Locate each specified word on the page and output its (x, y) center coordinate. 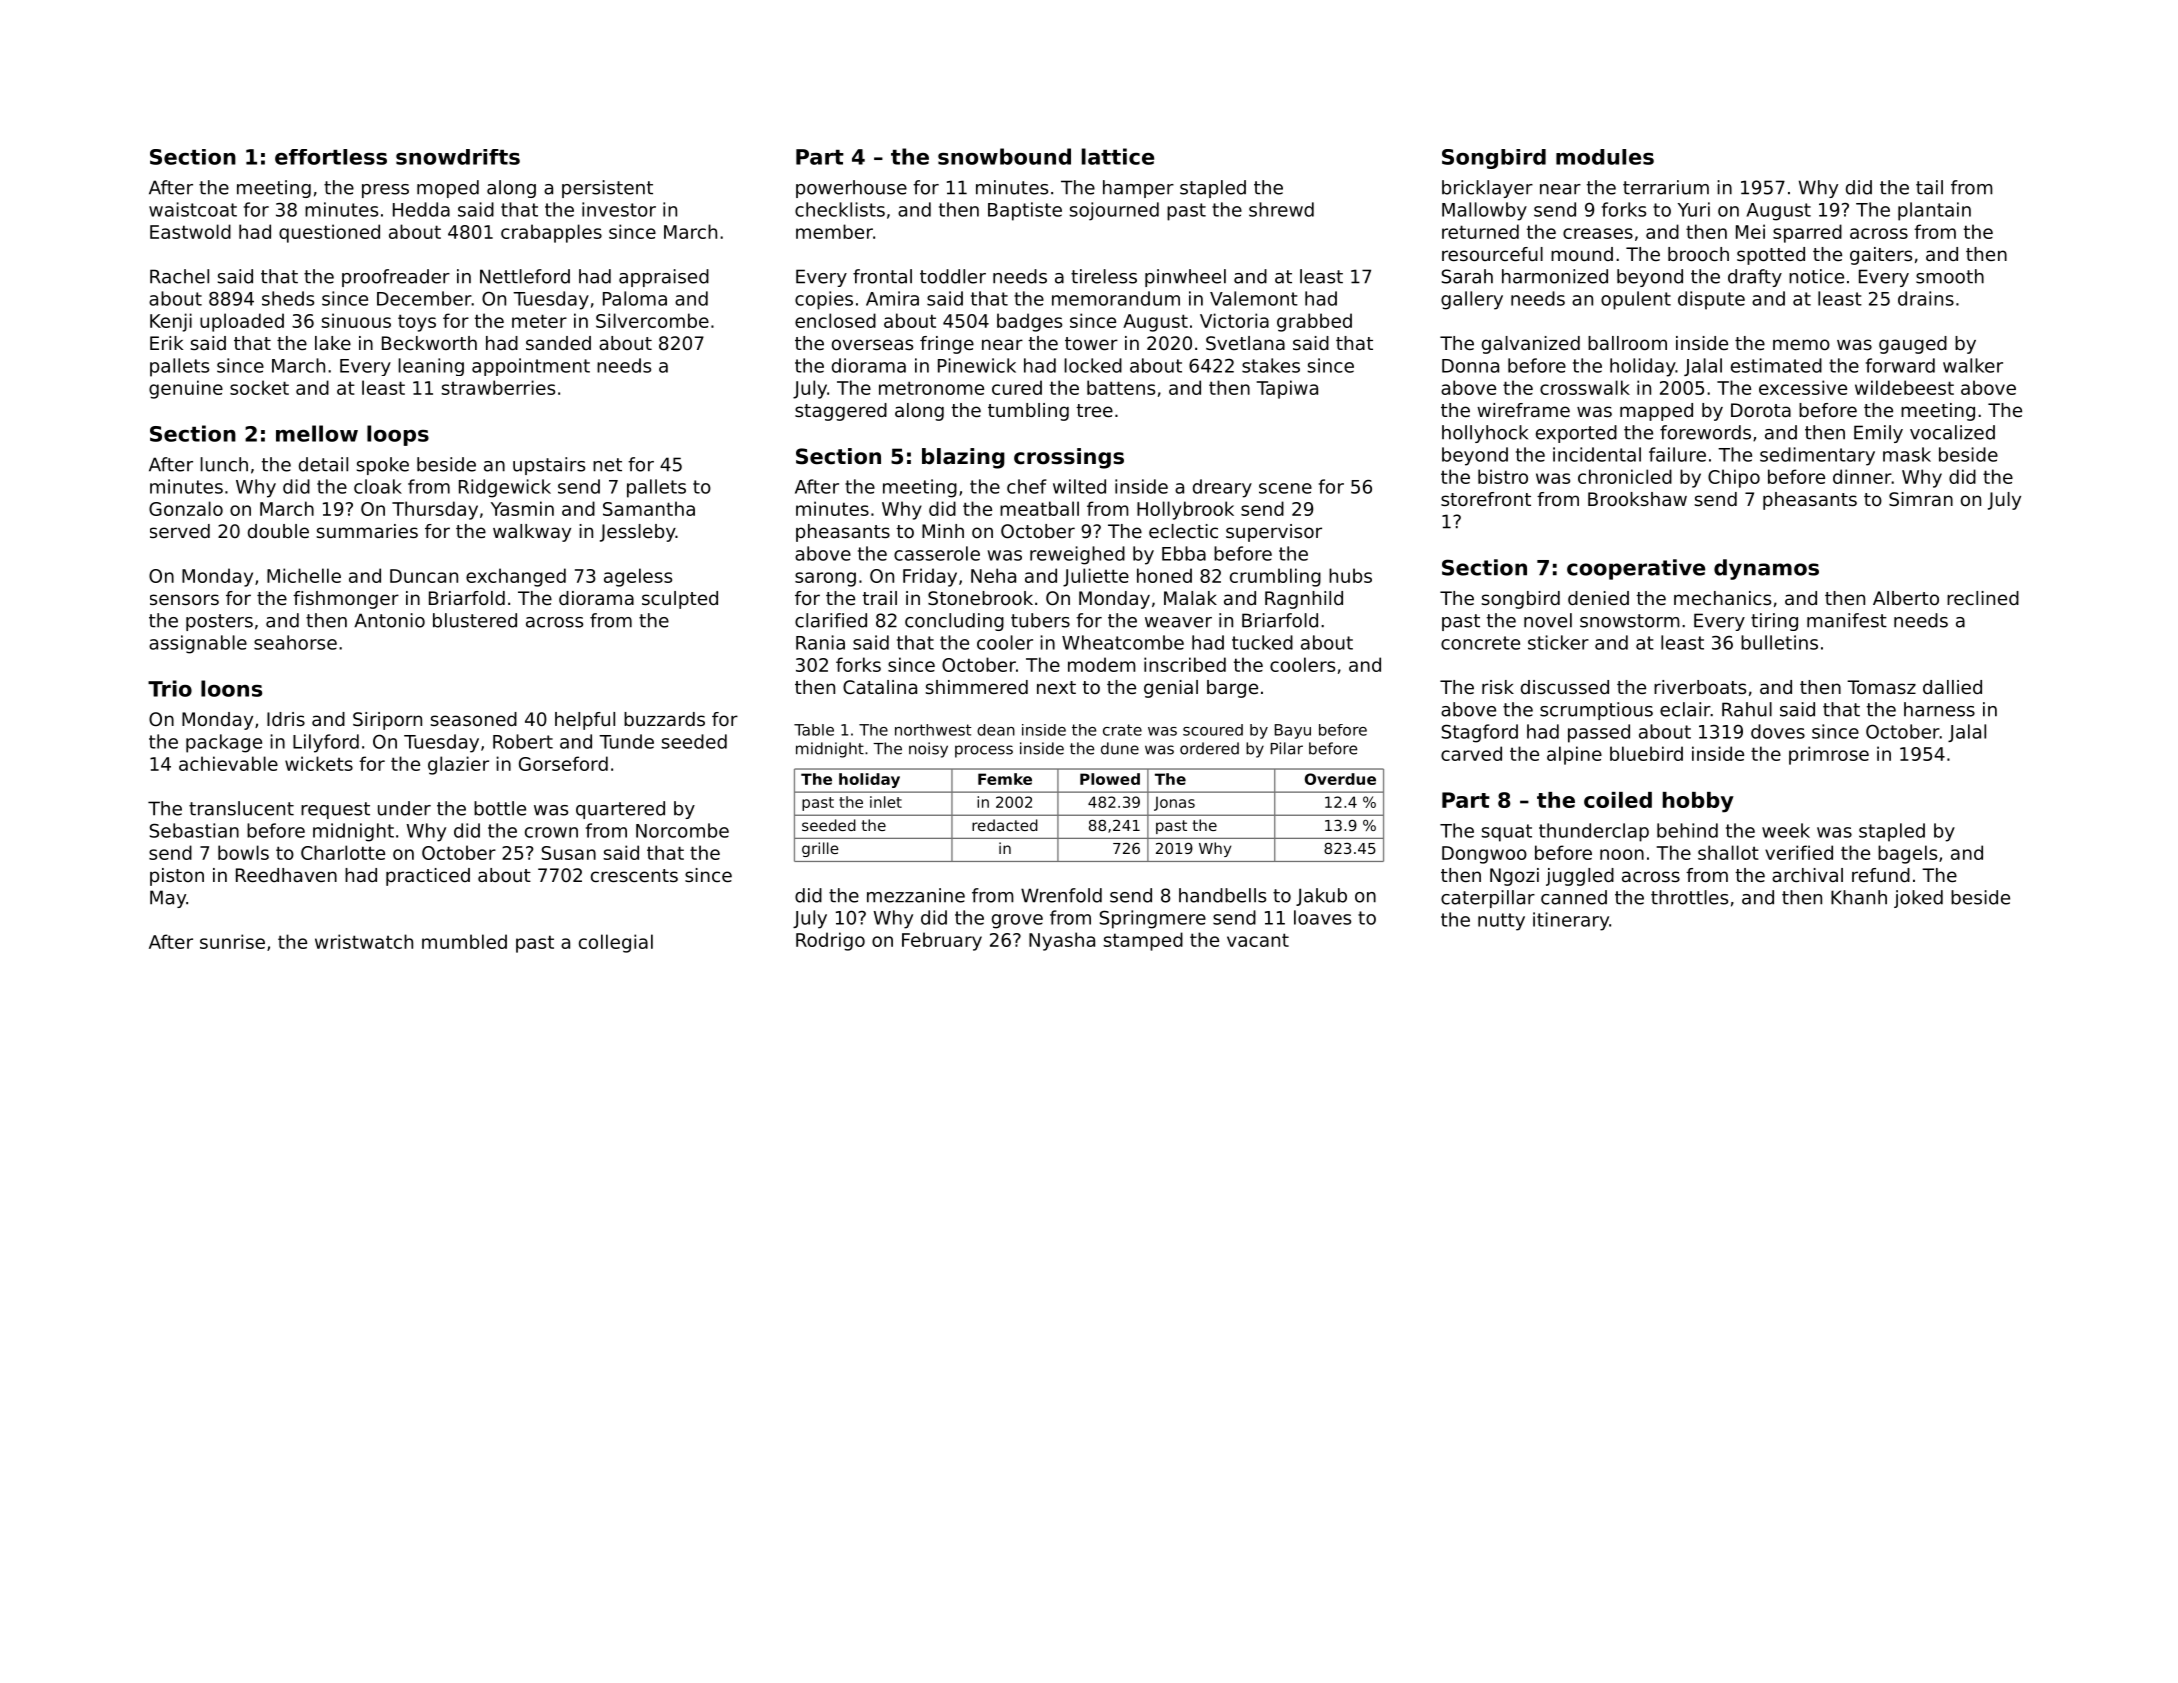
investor (619, 209)
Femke (1005, 779)
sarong (825, 579)
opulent (1636, 300)
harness (1939, 709)
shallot (1728, 852)
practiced (428, 877)
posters (219, 622)
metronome (931, 388)
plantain (1934, 211)
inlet (886, 802)
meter (539, 321)
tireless (1104, 276)
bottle (500, 808)
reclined (1983, 598)
